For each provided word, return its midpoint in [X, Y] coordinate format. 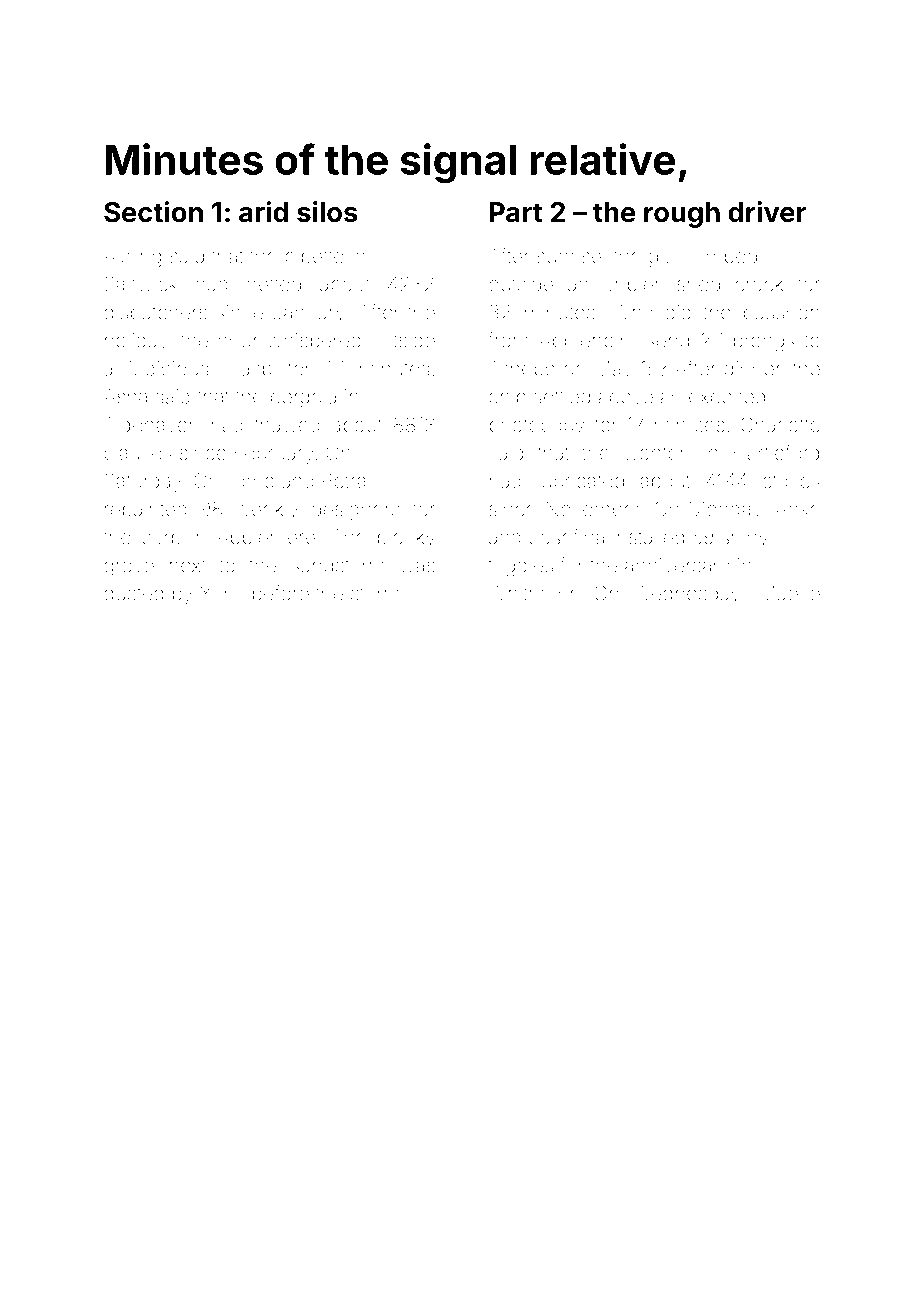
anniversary [677, 567]
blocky [406, 539]
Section [153, 212]
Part [516, 212]
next [188, 566]
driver [767, 212]
